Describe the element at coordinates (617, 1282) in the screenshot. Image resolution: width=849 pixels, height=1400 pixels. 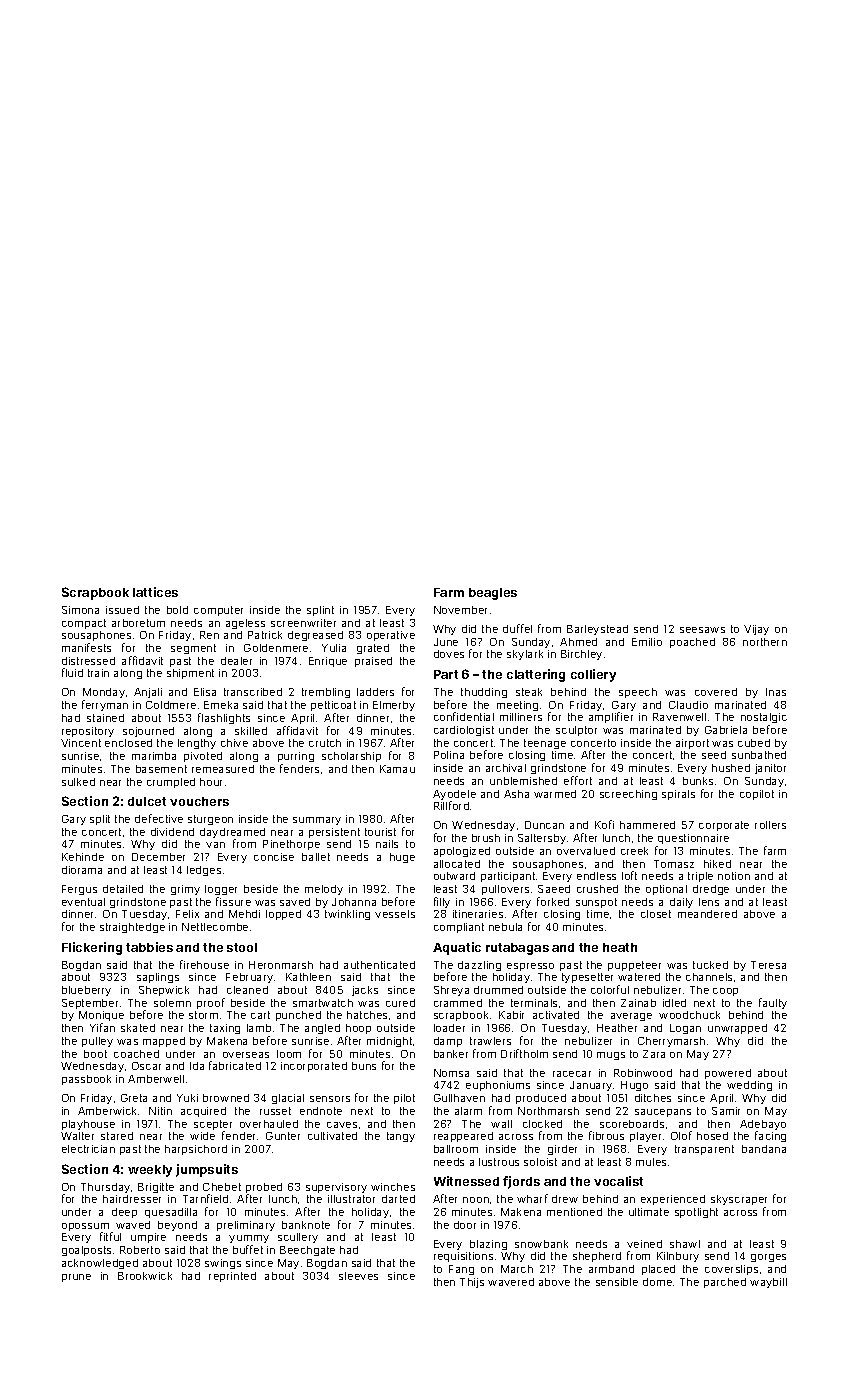
I see `sensible` at that location.
